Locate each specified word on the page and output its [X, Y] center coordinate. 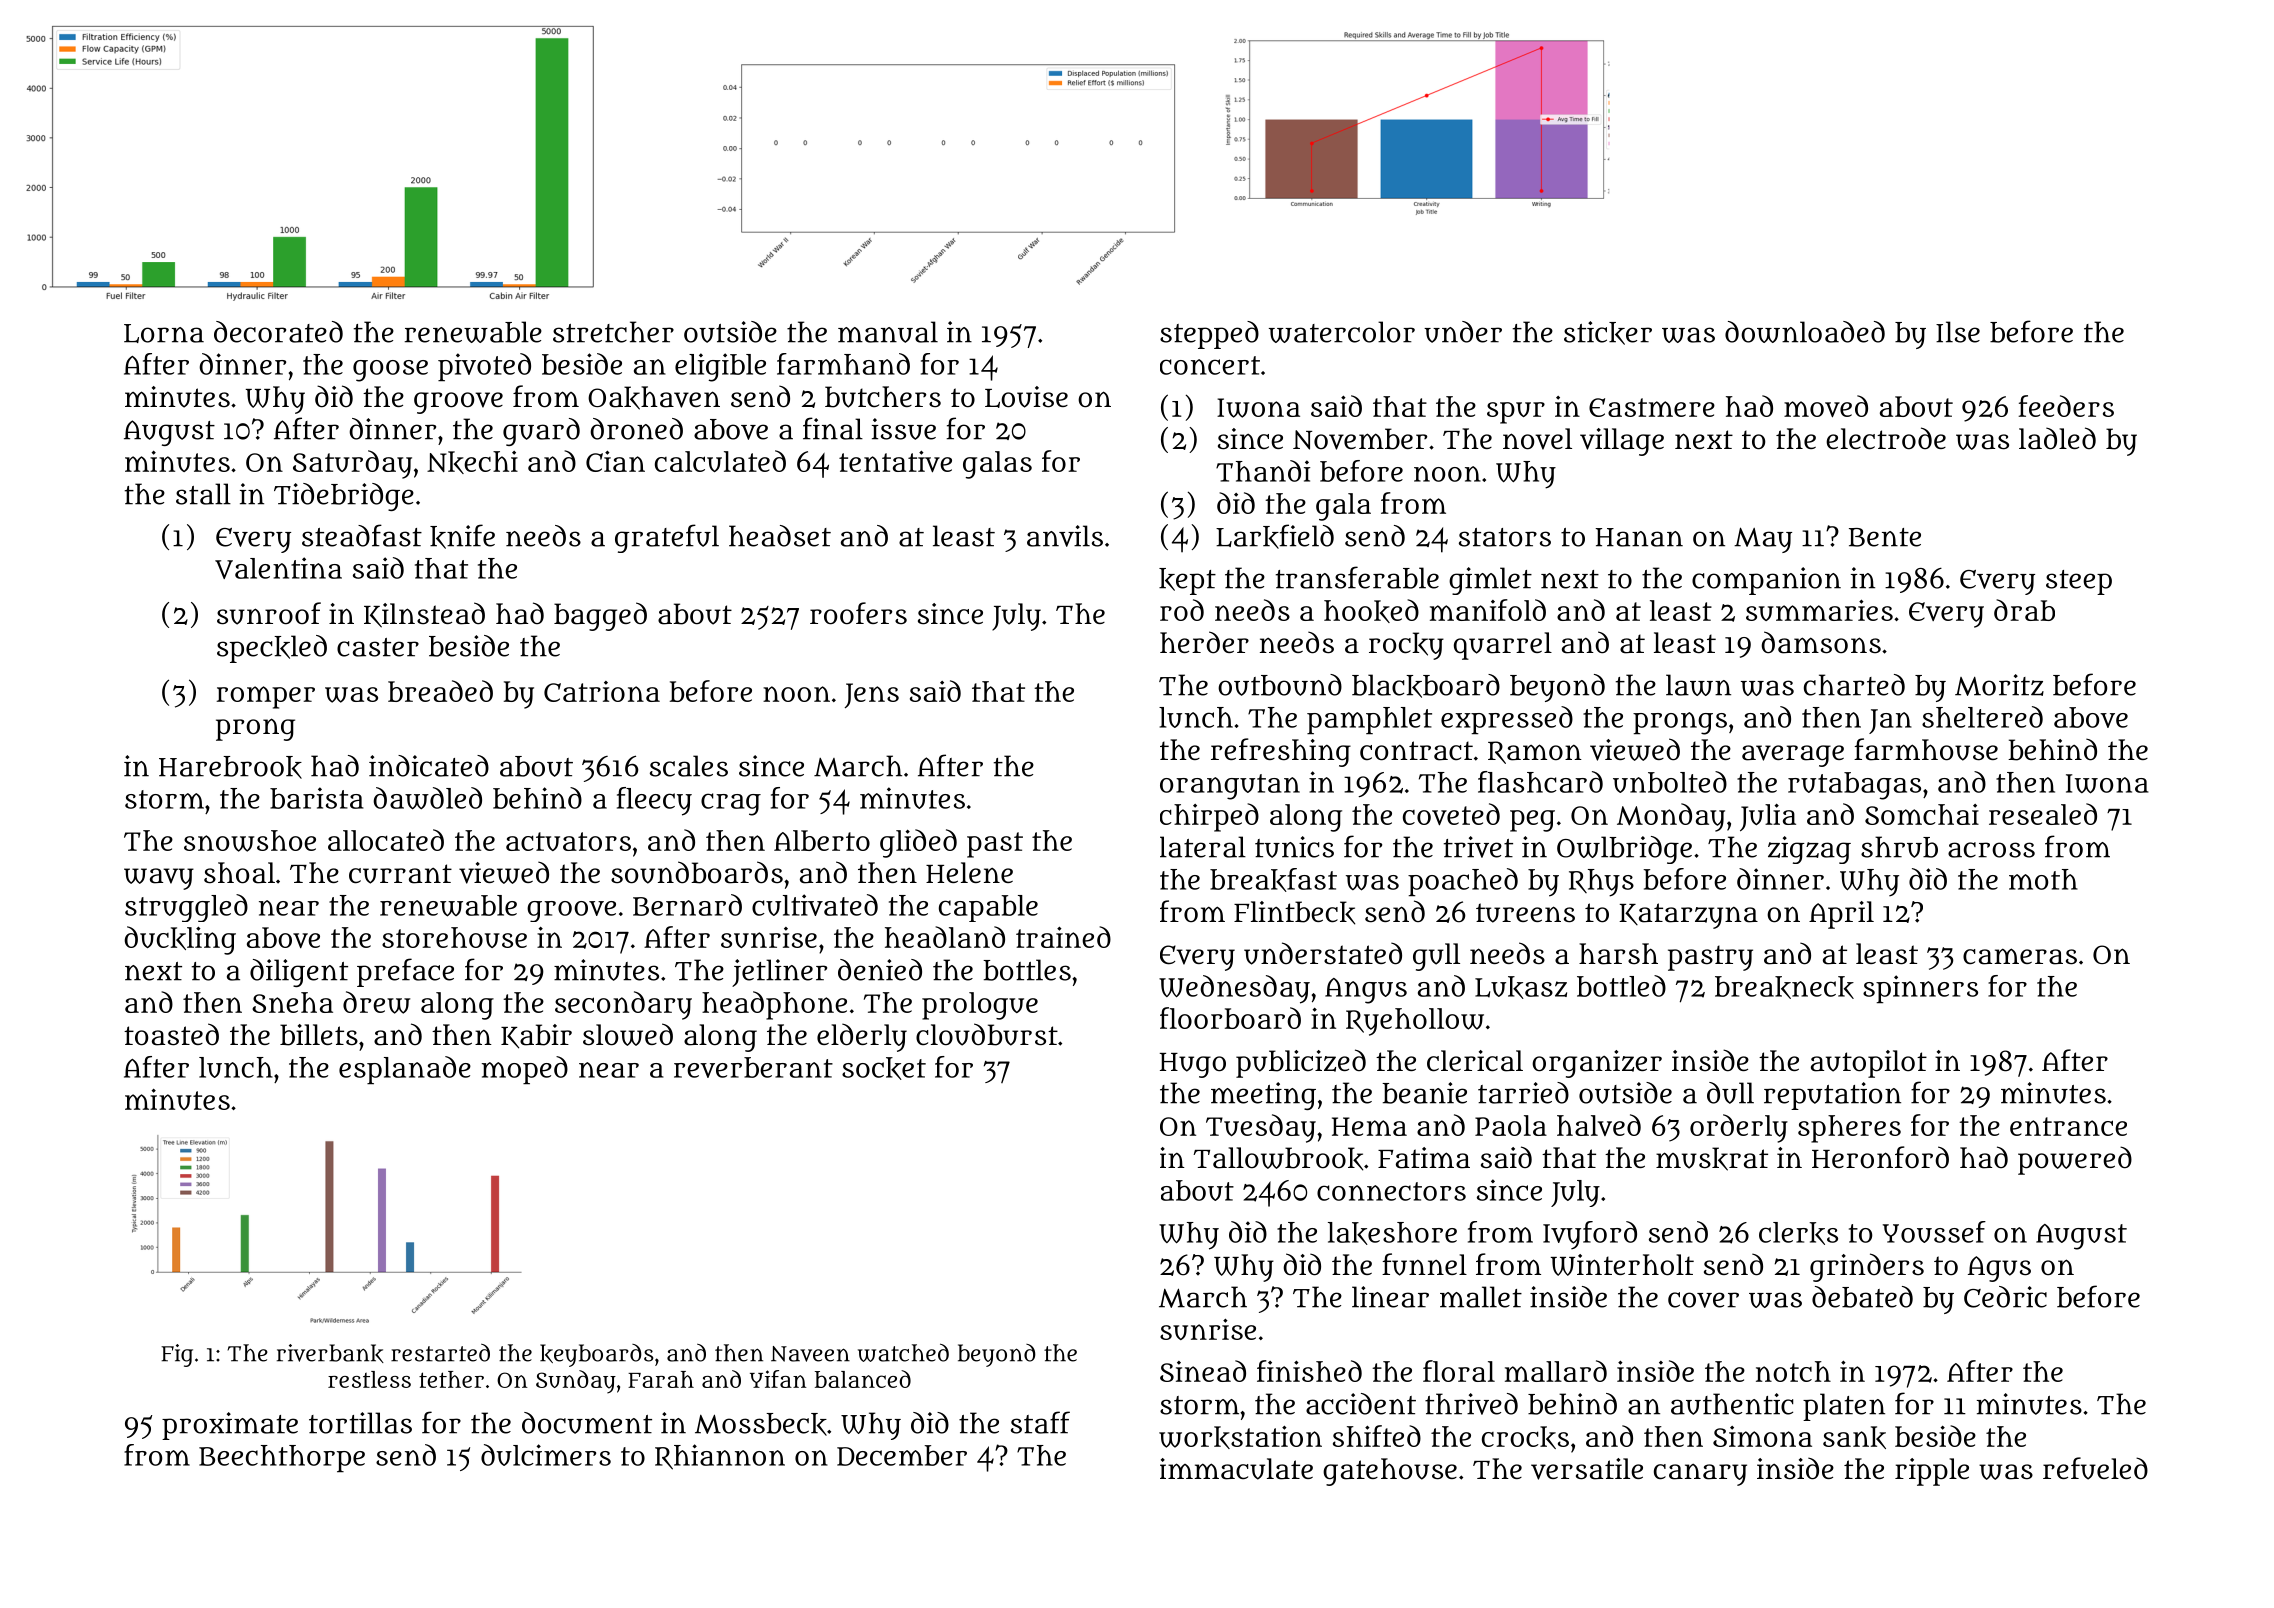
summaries [1819, 610]
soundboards [697, 872]
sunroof [269, 613]
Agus [1999, 1269]
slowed [628, 1034]
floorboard [1230, 1018]
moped [525, 1070]
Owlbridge [1624, 850]
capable [988, 908]
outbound [1280, 685]
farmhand [843, 364]
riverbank [330, 1353]
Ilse [1958, 332]
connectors [1391, 1191]
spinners [1920, 989]
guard [541, 432]
